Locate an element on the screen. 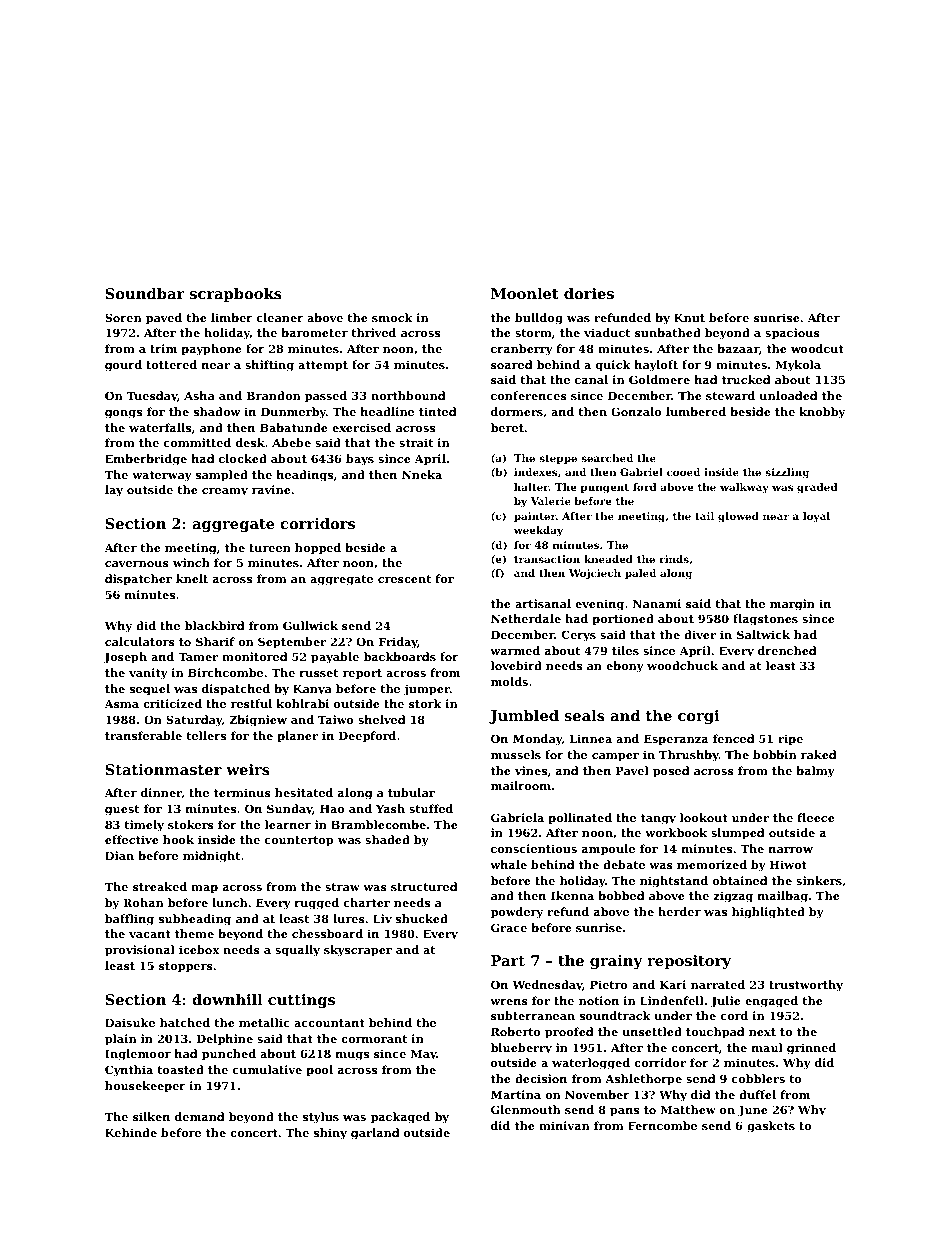  smock is located at coordinates (392, 317).
